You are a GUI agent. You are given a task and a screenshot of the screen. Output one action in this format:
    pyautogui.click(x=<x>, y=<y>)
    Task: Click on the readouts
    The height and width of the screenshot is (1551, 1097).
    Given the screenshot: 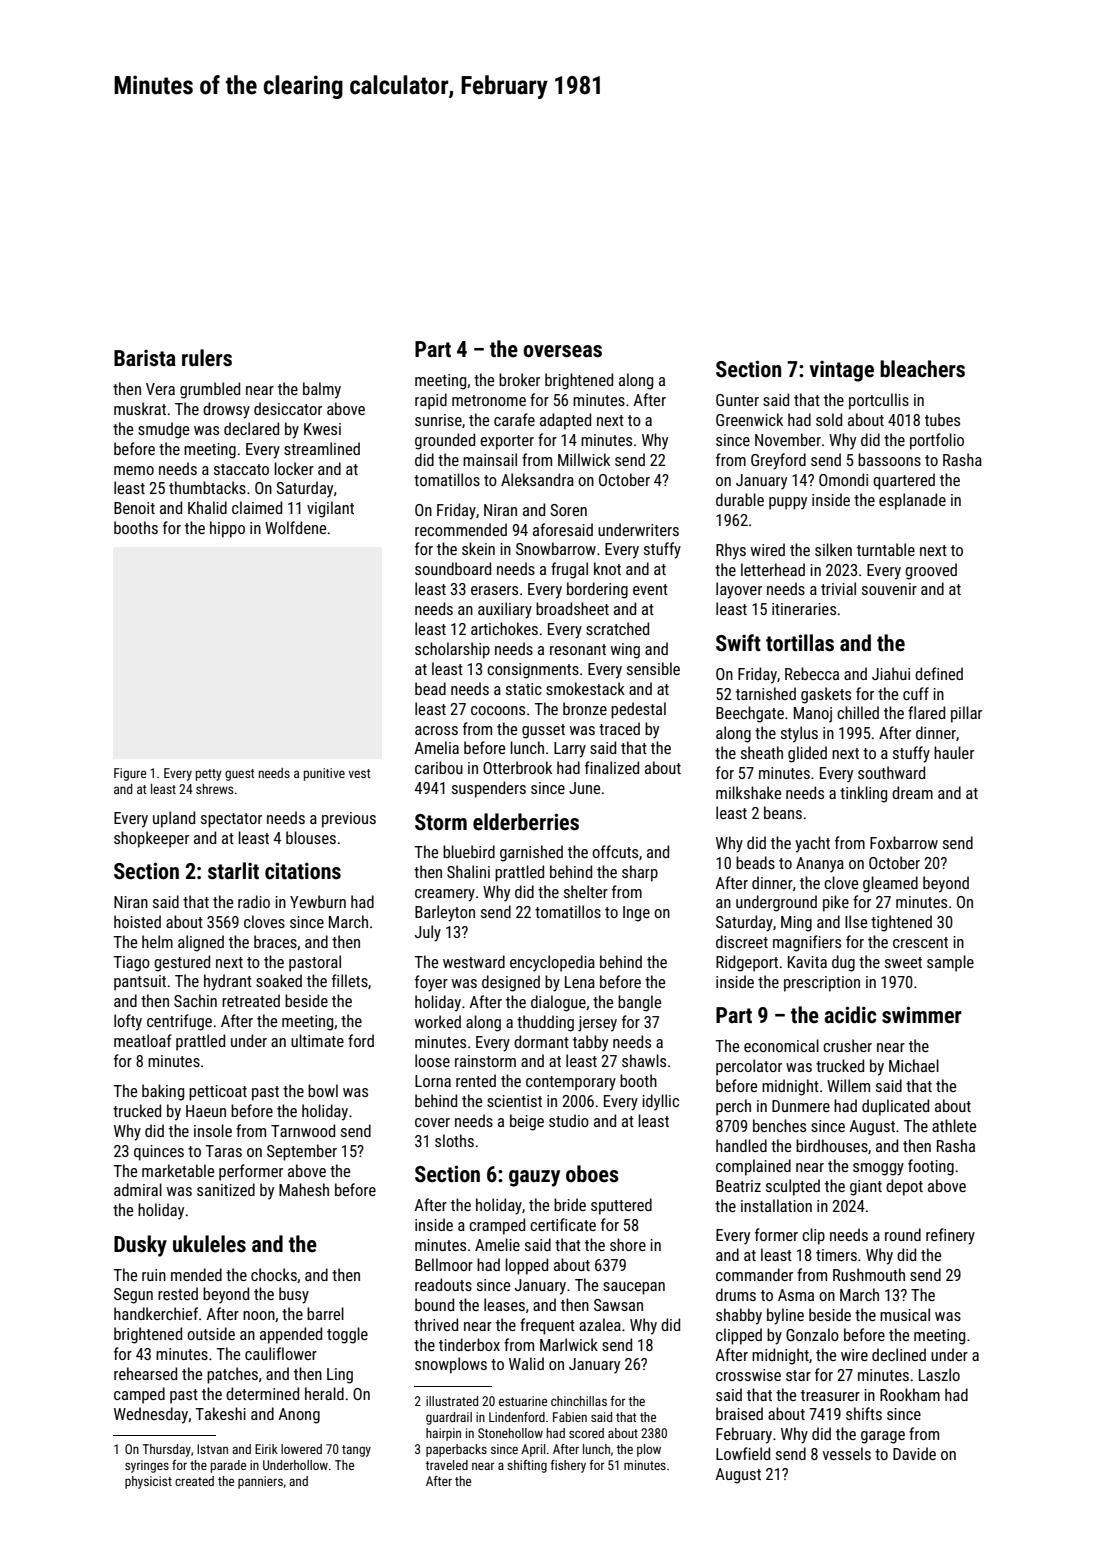 What is the action you would take?
    pyautogui.click(x=443, y=1284)
